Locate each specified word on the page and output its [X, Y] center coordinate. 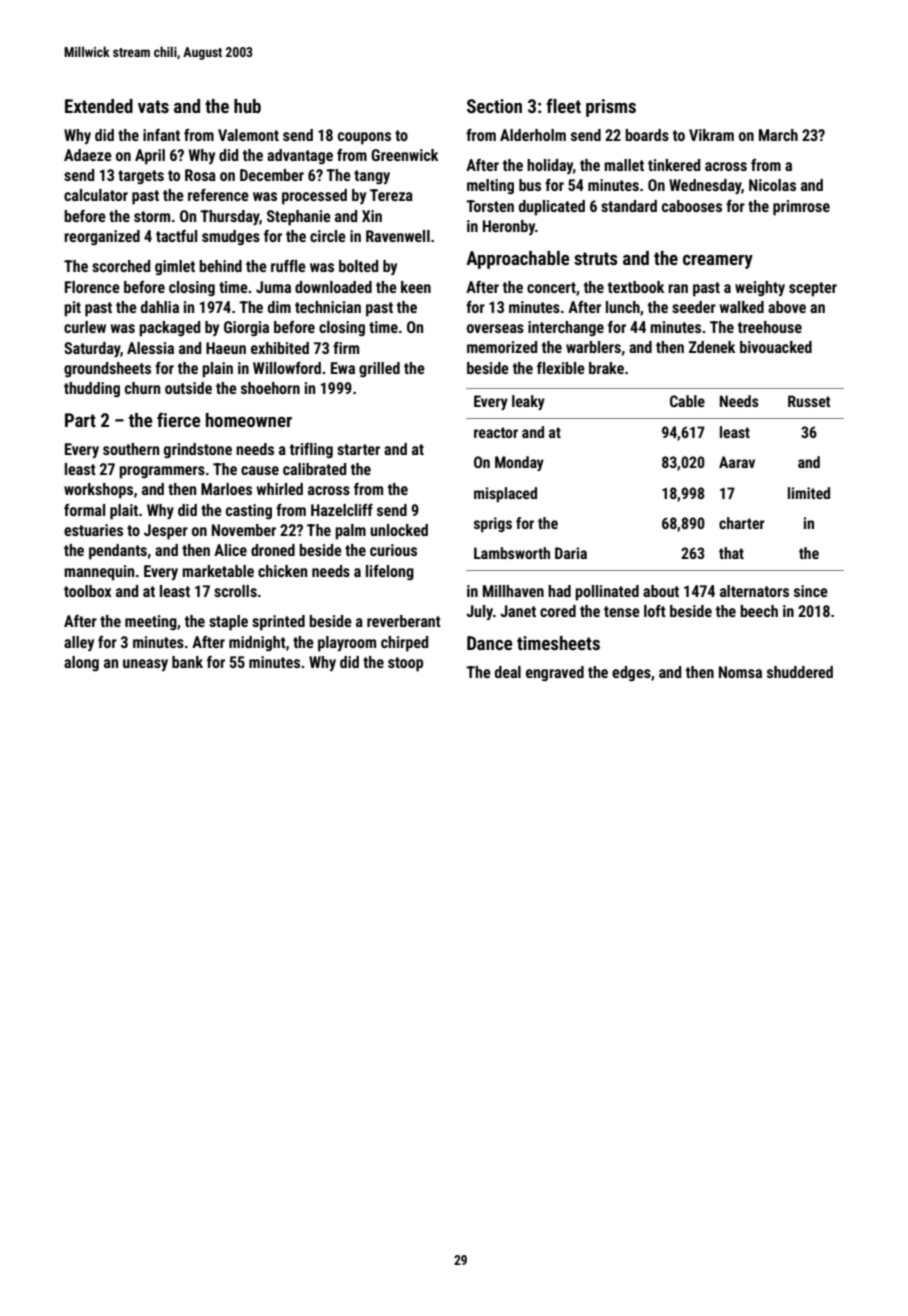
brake [606, 368]
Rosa [200, 175]
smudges [231, 238]
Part [80, 420]
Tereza [391, 195]
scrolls [235, 591]
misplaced [505, 494]
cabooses [692, 206]
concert [551, 287]
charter [742, 523]
